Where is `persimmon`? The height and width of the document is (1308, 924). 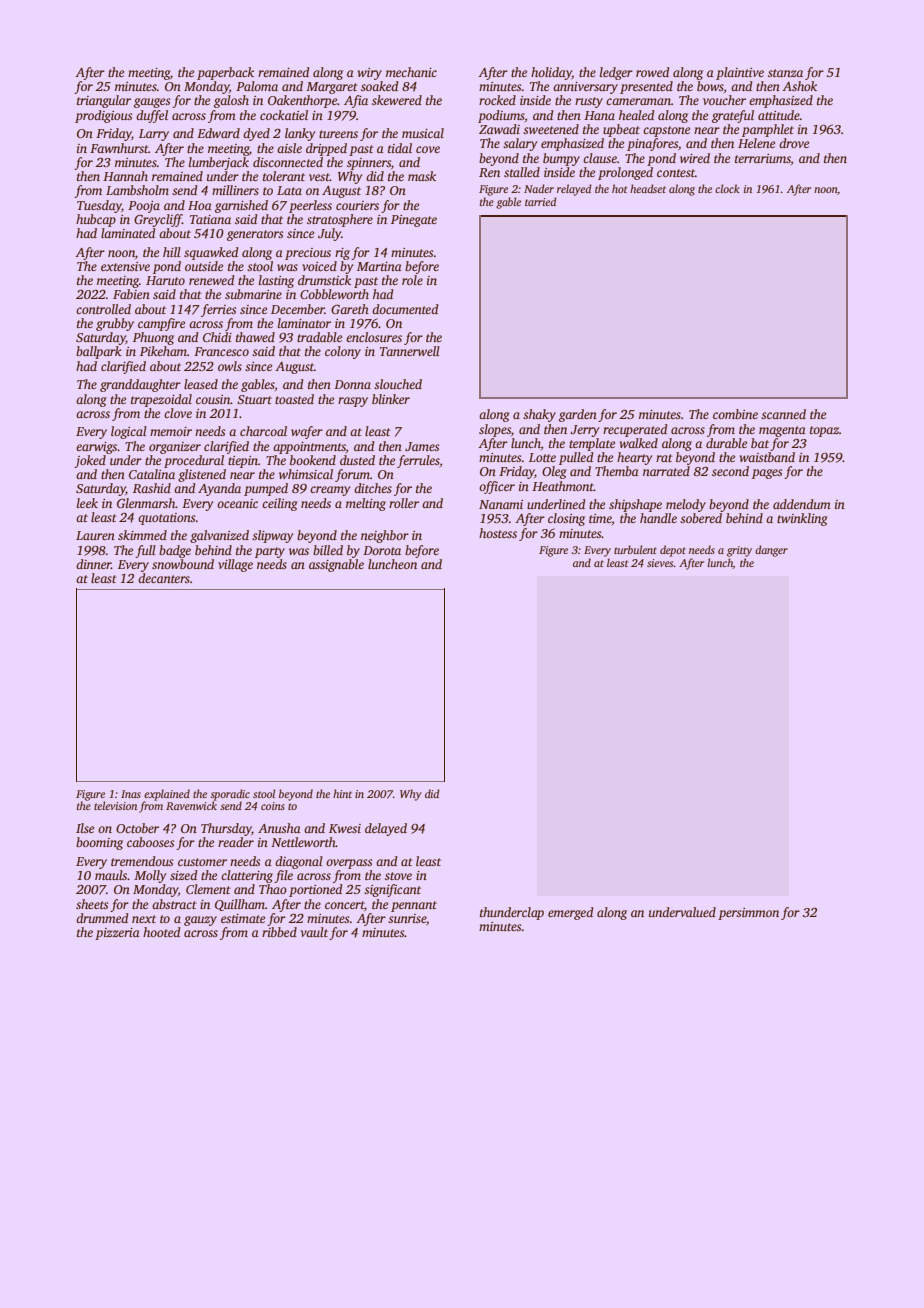
persimmon is located at coordinates (748, 914).
